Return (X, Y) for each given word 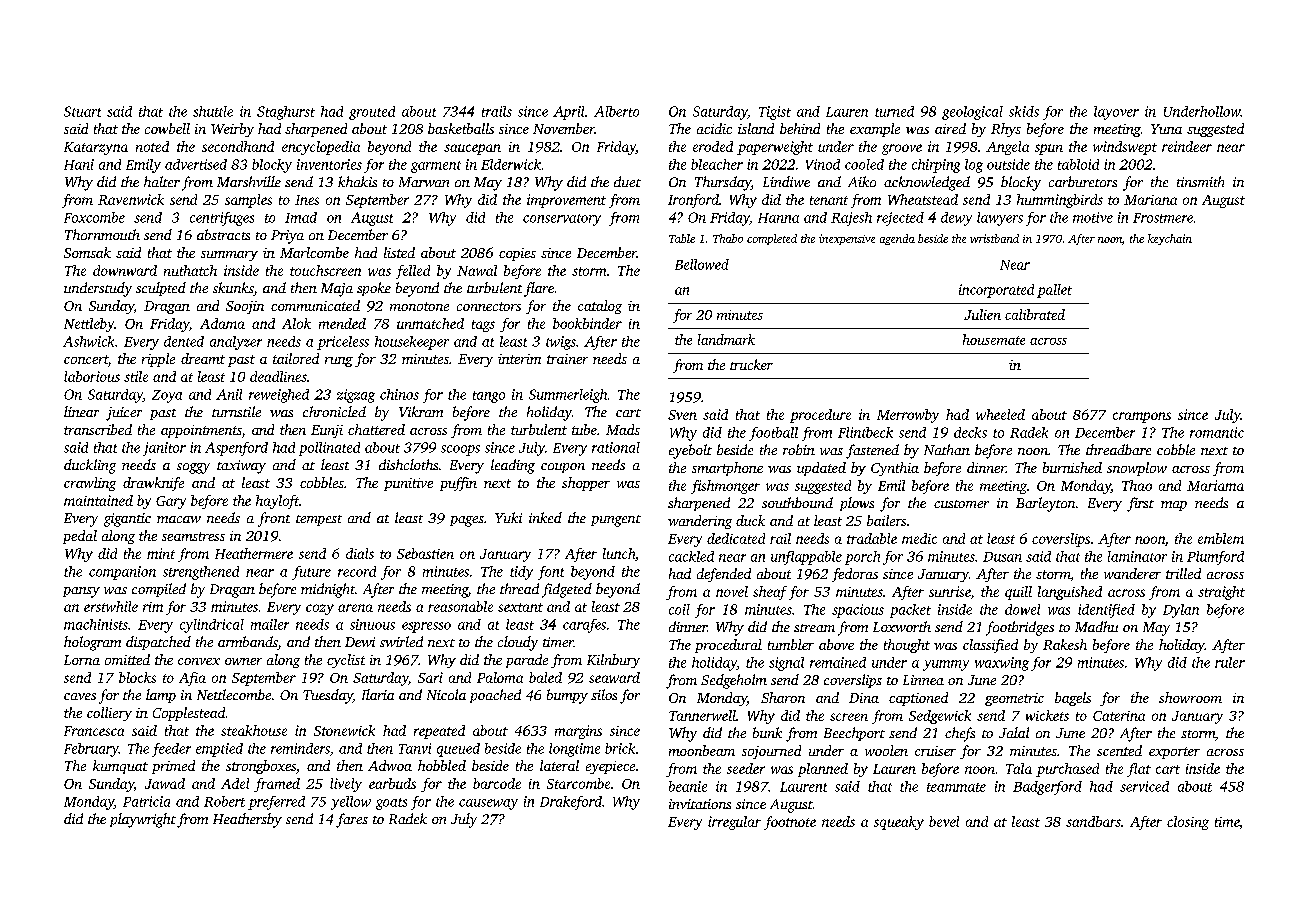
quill (1018, 593)
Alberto (616, 111)
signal (786, 664)
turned (894, 111)
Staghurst (286, 113)
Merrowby (908, 416)
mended (342, 323)
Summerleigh (568, 396)
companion (122, 573)
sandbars (1093, 821)
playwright (143, 820)
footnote (790, 823)
